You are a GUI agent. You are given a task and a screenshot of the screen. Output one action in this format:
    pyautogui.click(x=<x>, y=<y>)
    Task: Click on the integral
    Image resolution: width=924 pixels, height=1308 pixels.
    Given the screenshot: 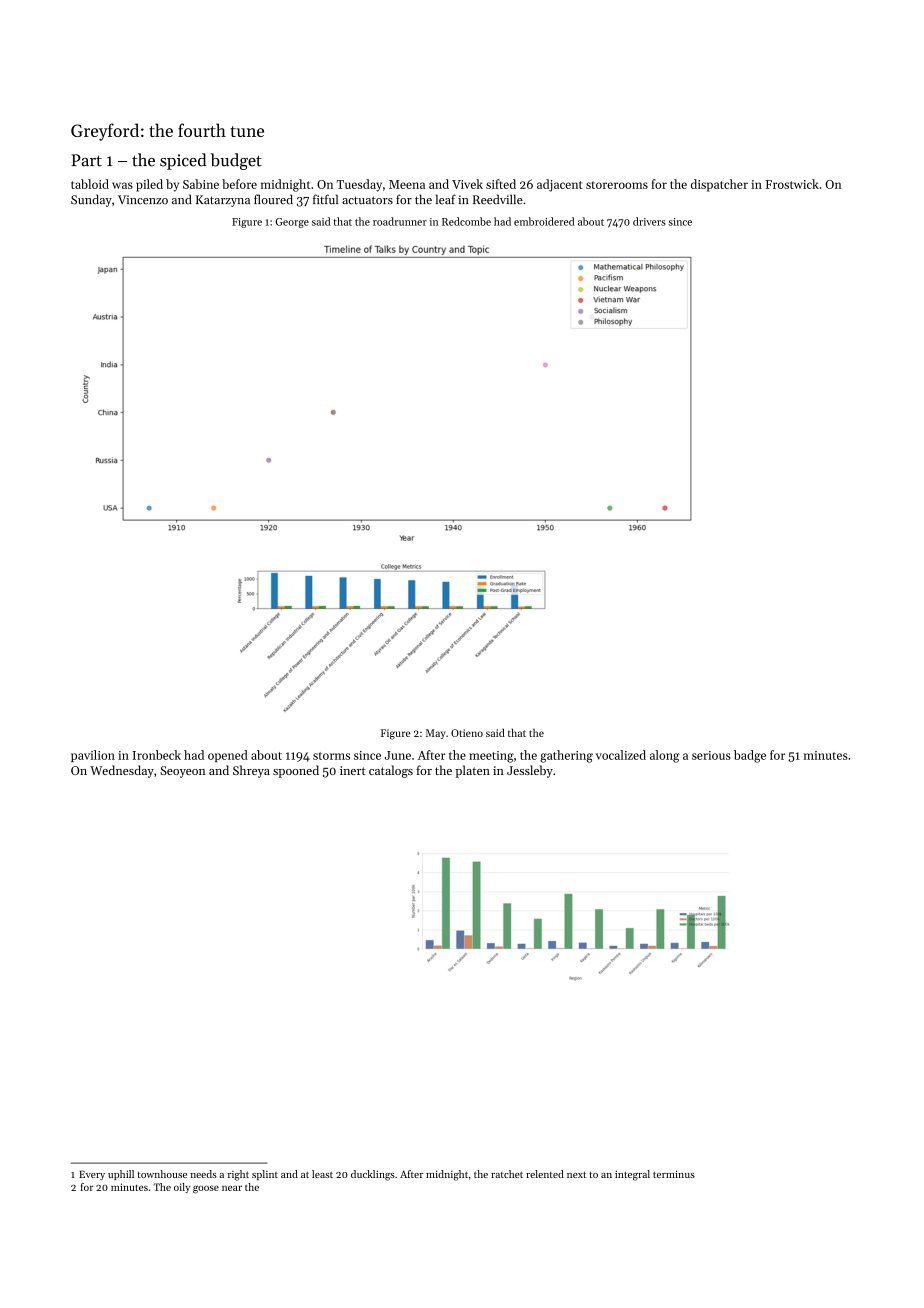 What is the action you would take?
    pyautogui.click(x=632, y=1175)
